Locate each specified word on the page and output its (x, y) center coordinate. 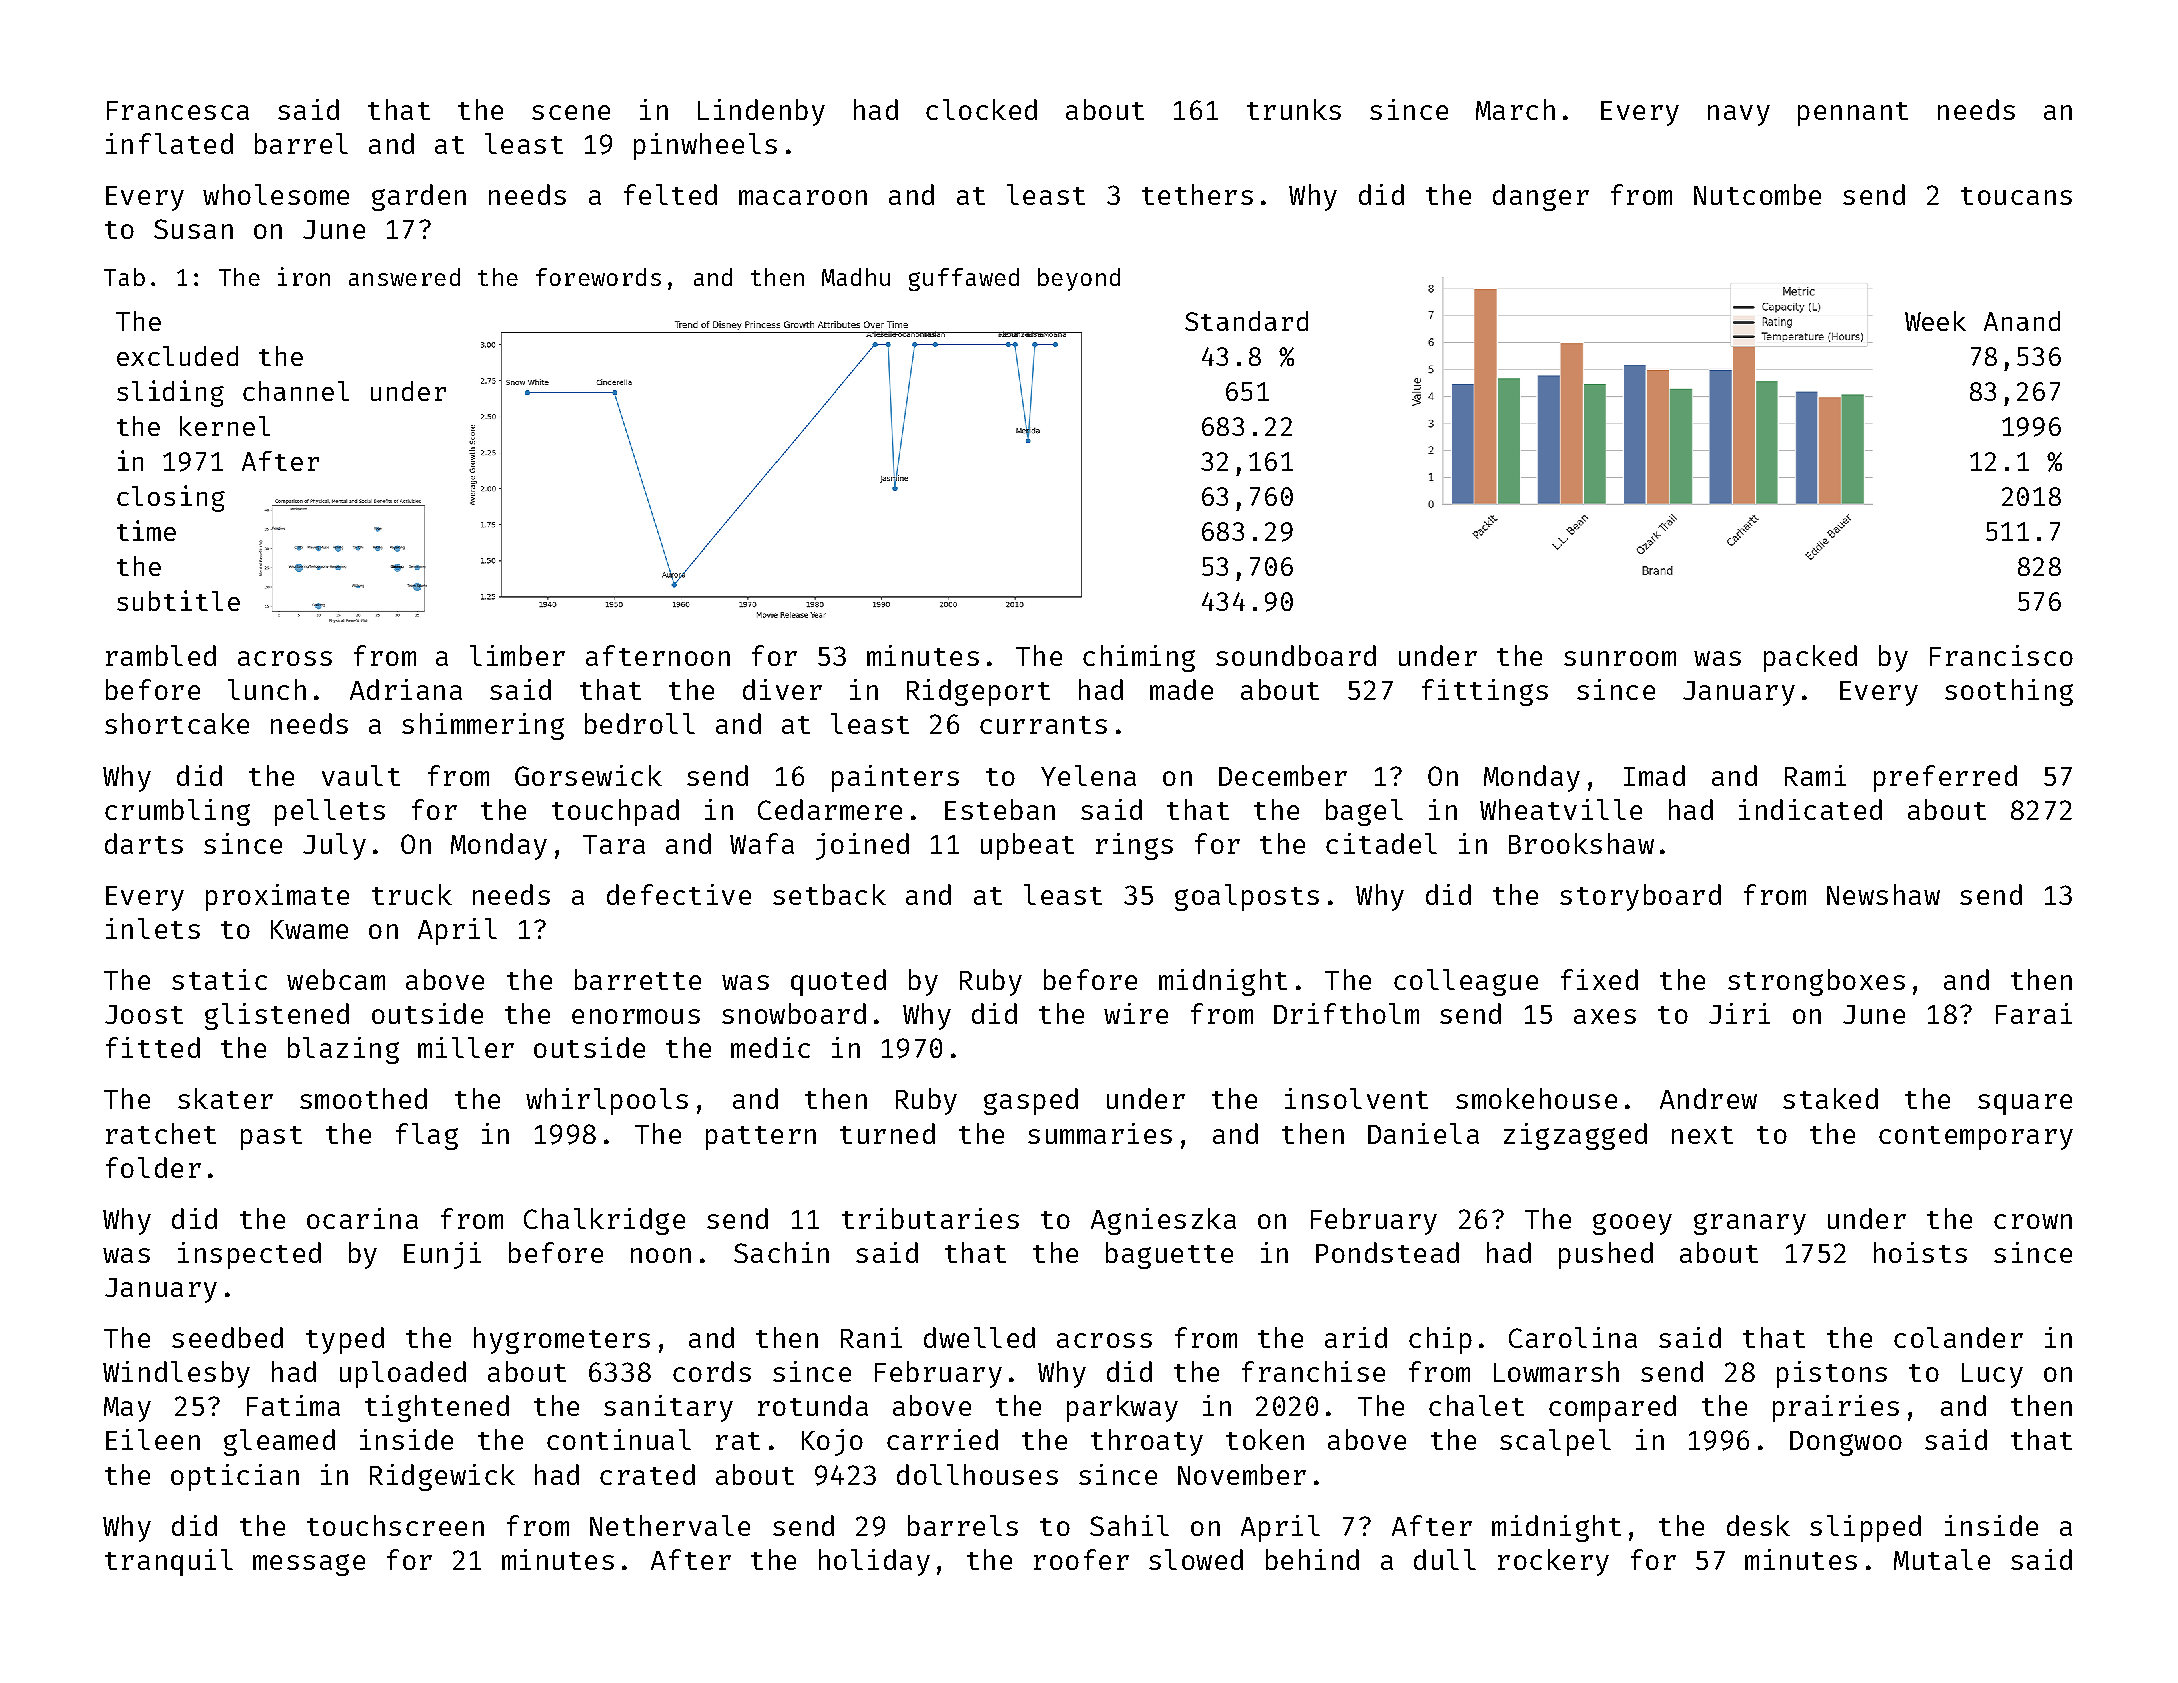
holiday (874, 1562)
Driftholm (1346, 1013)
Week (1935, 321)
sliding (170, 393)
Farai (2034, 1013)
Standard (1246, 321)
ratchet (161, 1133)
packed (1810, 658)
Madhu (856, 277)
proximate (277, 897)
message (309, 1565)
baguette (1169, 1255)
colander (1958, 1337)
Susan (193, 229)
